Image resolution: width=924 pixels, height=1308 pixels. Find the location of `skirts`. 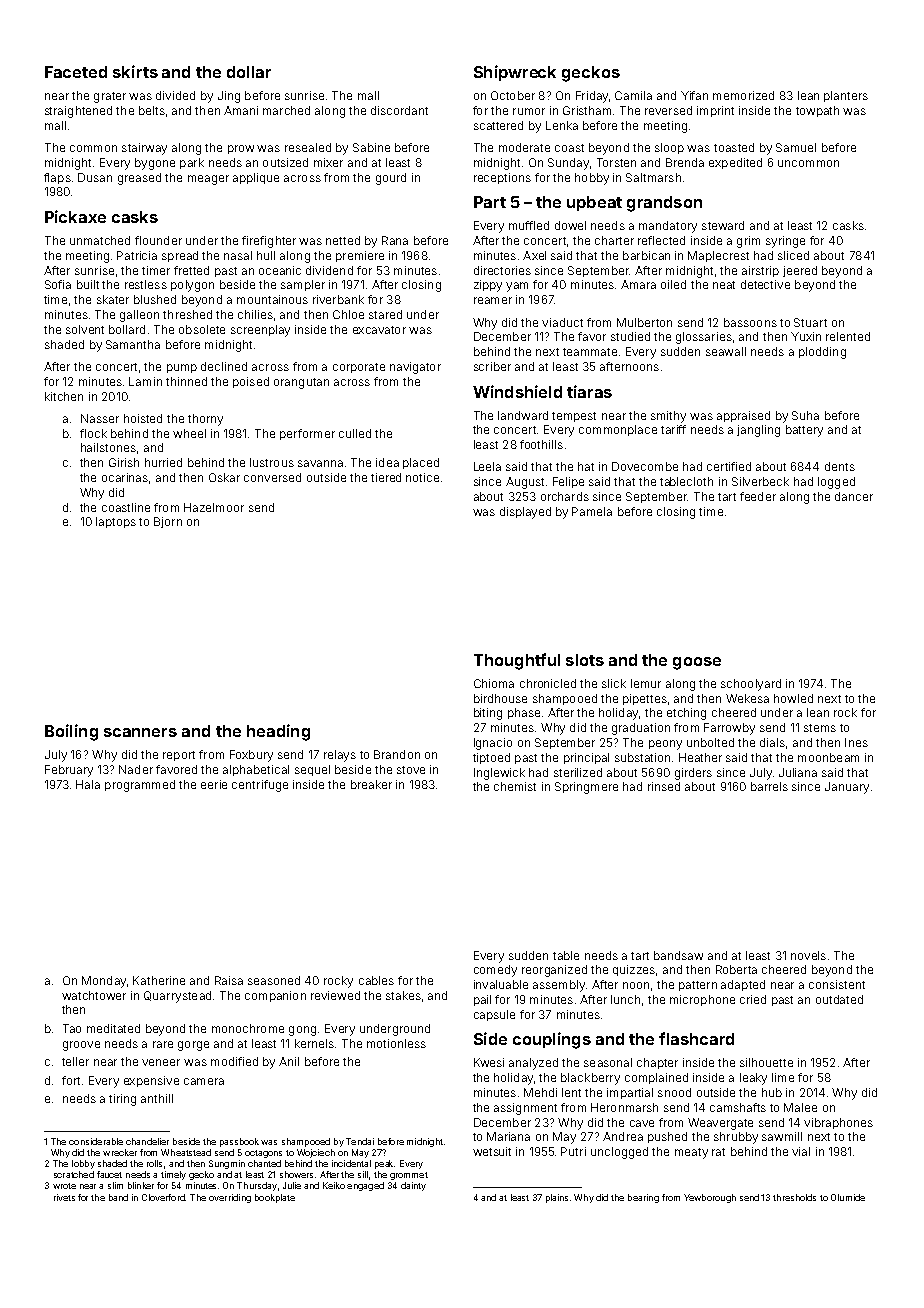

skirts is located at coordinates (135, 71).
